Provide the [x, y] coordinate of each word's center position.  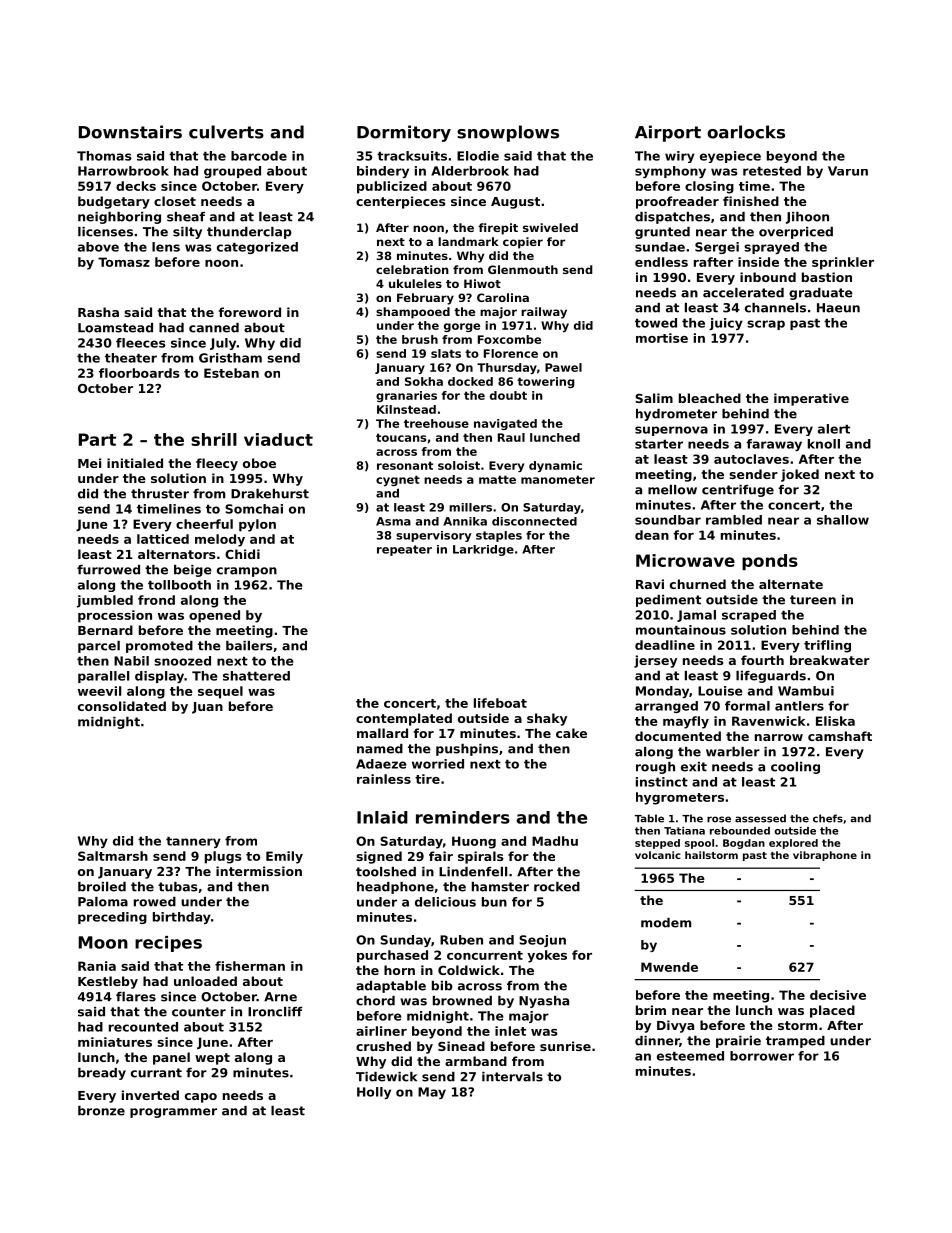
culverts [226, 132]
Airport [668, 133]
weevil [99, 691]
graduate [821, 294]
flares [136, 997]
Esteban [231, 373]
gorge [462, 327]
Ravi [650, 584]
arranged [666, 707]
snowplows [508, 133]
